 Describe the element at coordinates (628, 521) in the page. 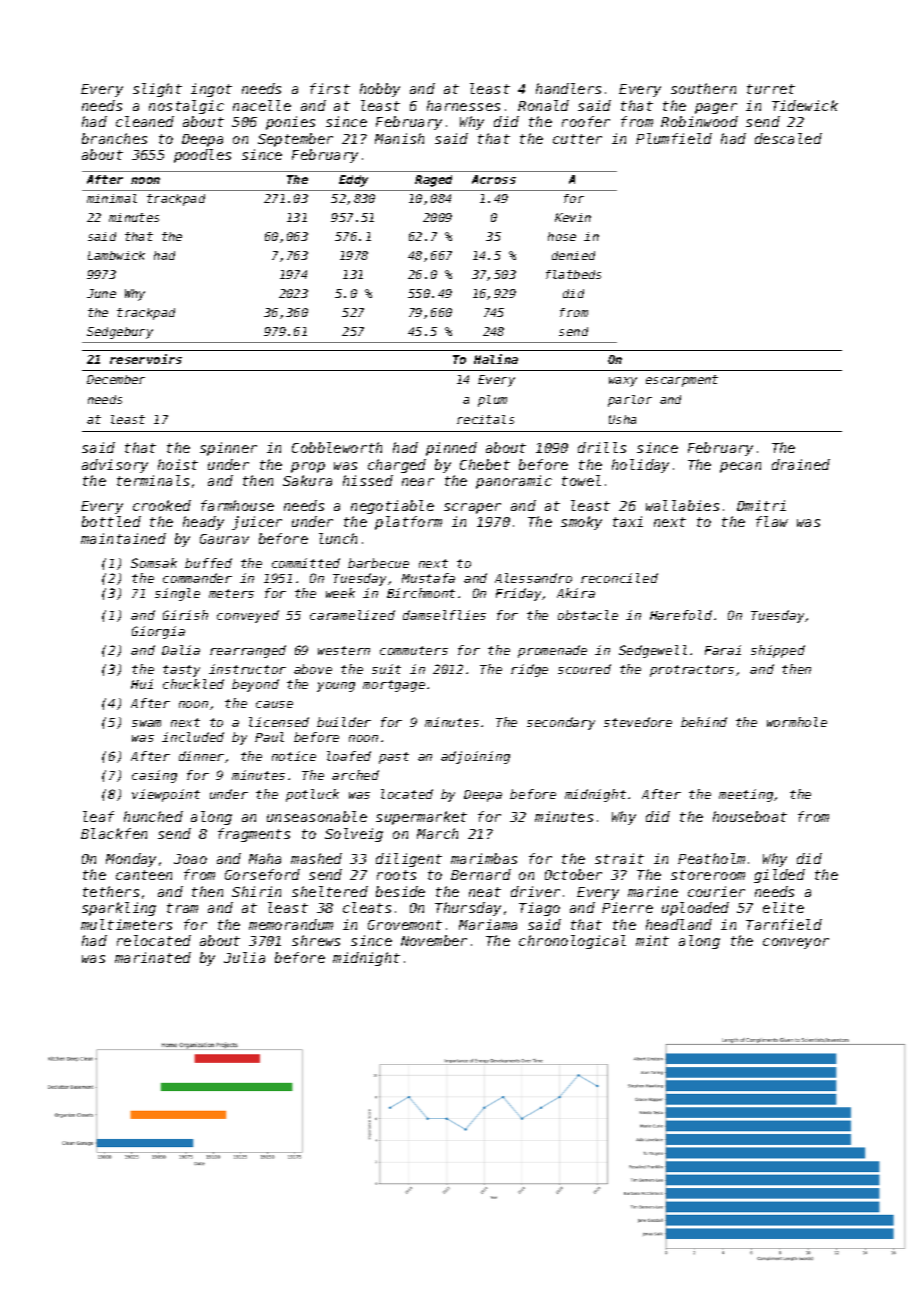

I see `taxi` at that location.
